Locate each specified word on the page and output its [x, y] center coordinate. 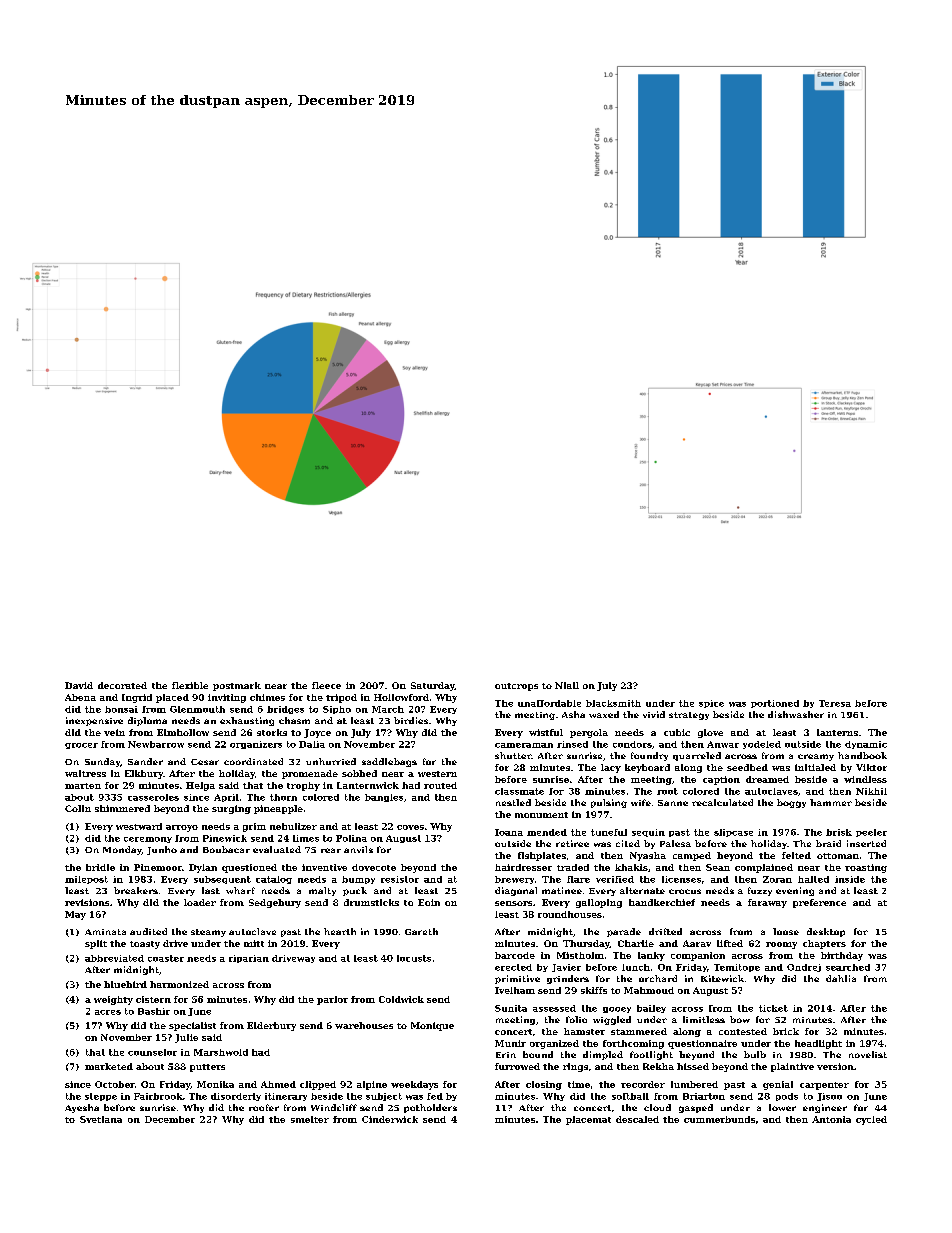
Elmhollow [183, 732]
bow [740, 1019]
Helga [200, 786]
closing [544, 1085]
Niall [567, 685]
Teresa [835, 703]
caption [721, 780]
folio [576, 1019]
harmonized [179, 984]
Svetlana [101, 1119]
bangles [384, 798]
